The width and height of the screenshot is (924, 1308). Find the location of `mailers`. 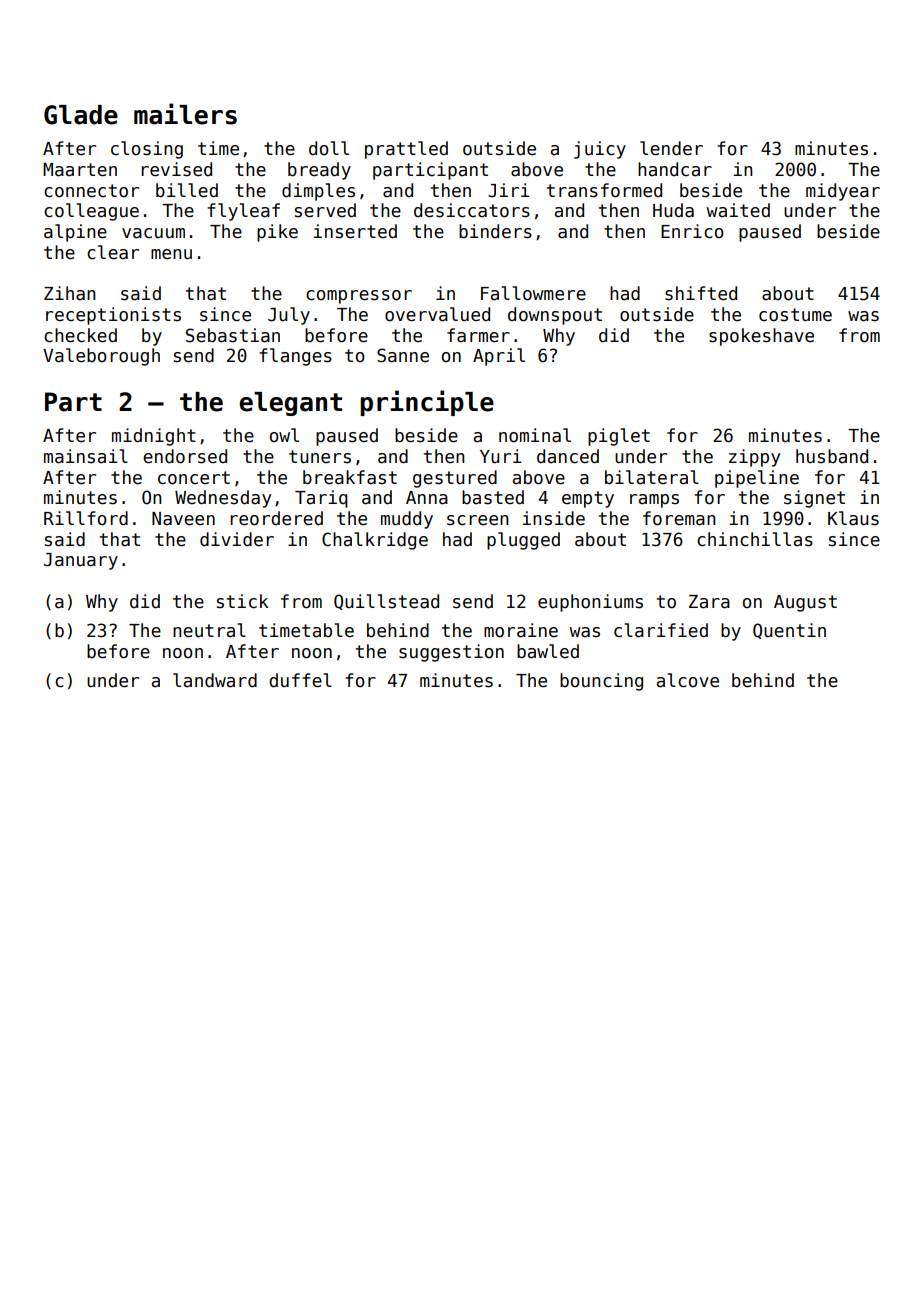

mailers is located at coordinates (185, 114).
